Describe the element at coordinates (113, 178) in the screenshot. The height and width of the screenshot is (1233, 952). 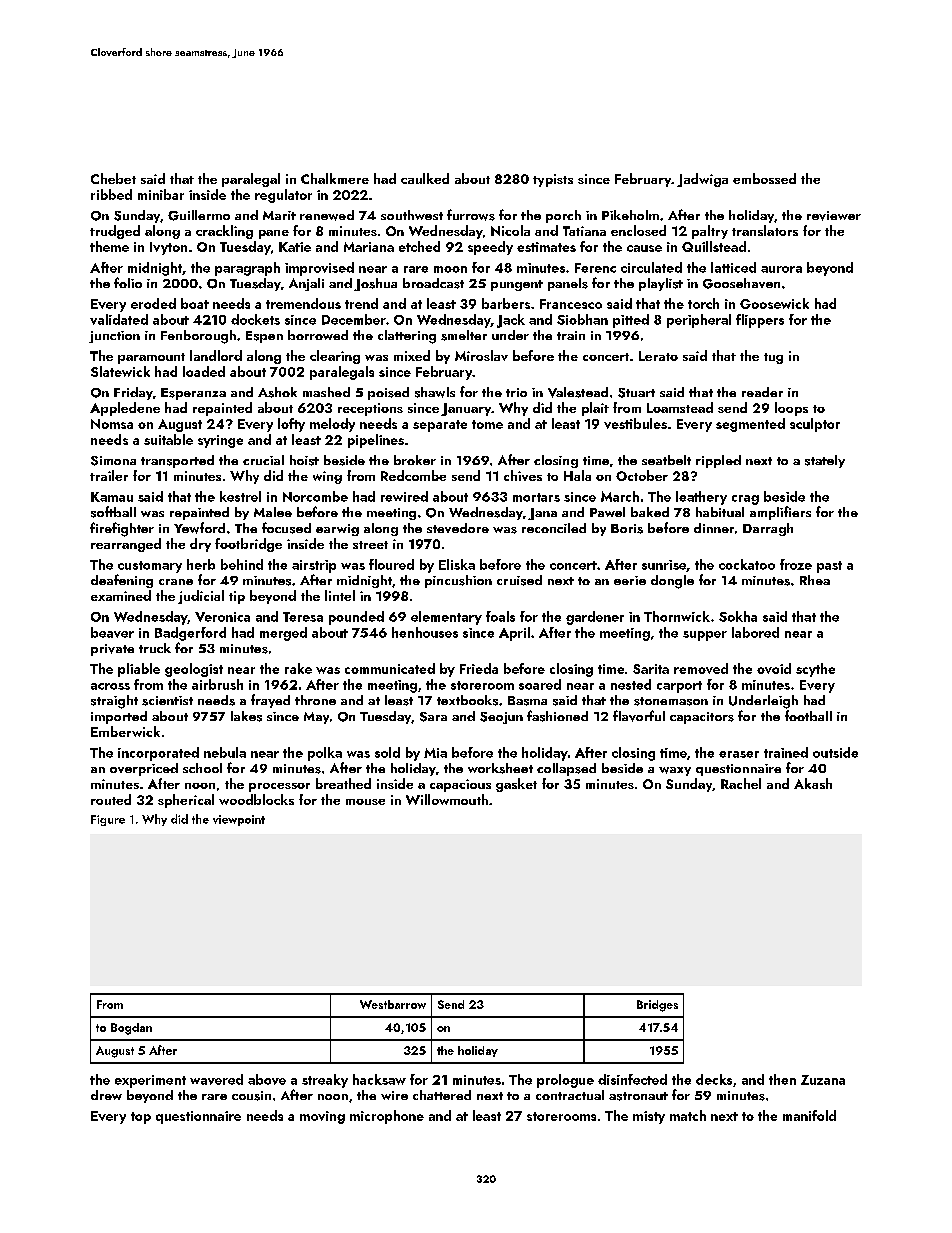
I see `Chebet` at that location.
